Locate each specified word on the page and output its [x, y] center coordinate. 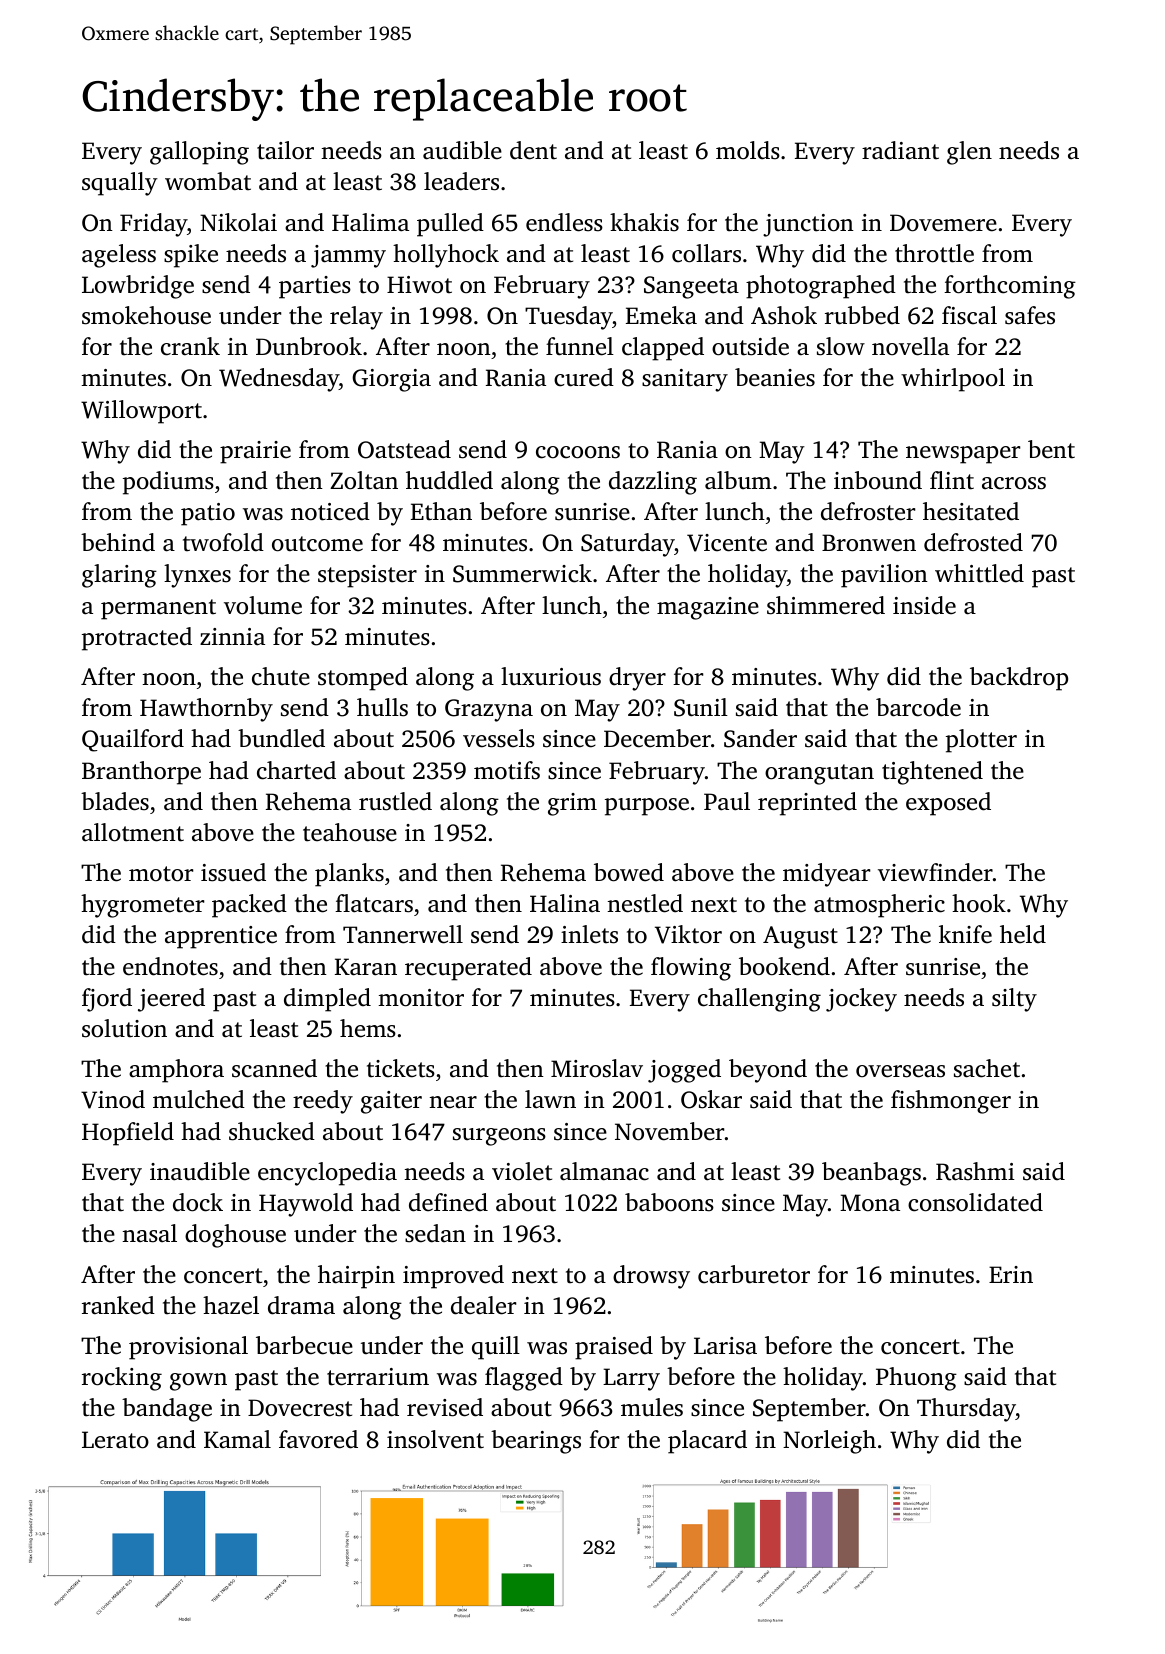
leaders [461, 181]
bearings [536, 1442]
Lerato [115, 1440]
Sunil [701, 707]
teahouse [350, 832]
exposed [948, 804]
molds [748, 150]
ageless [119, 256]
